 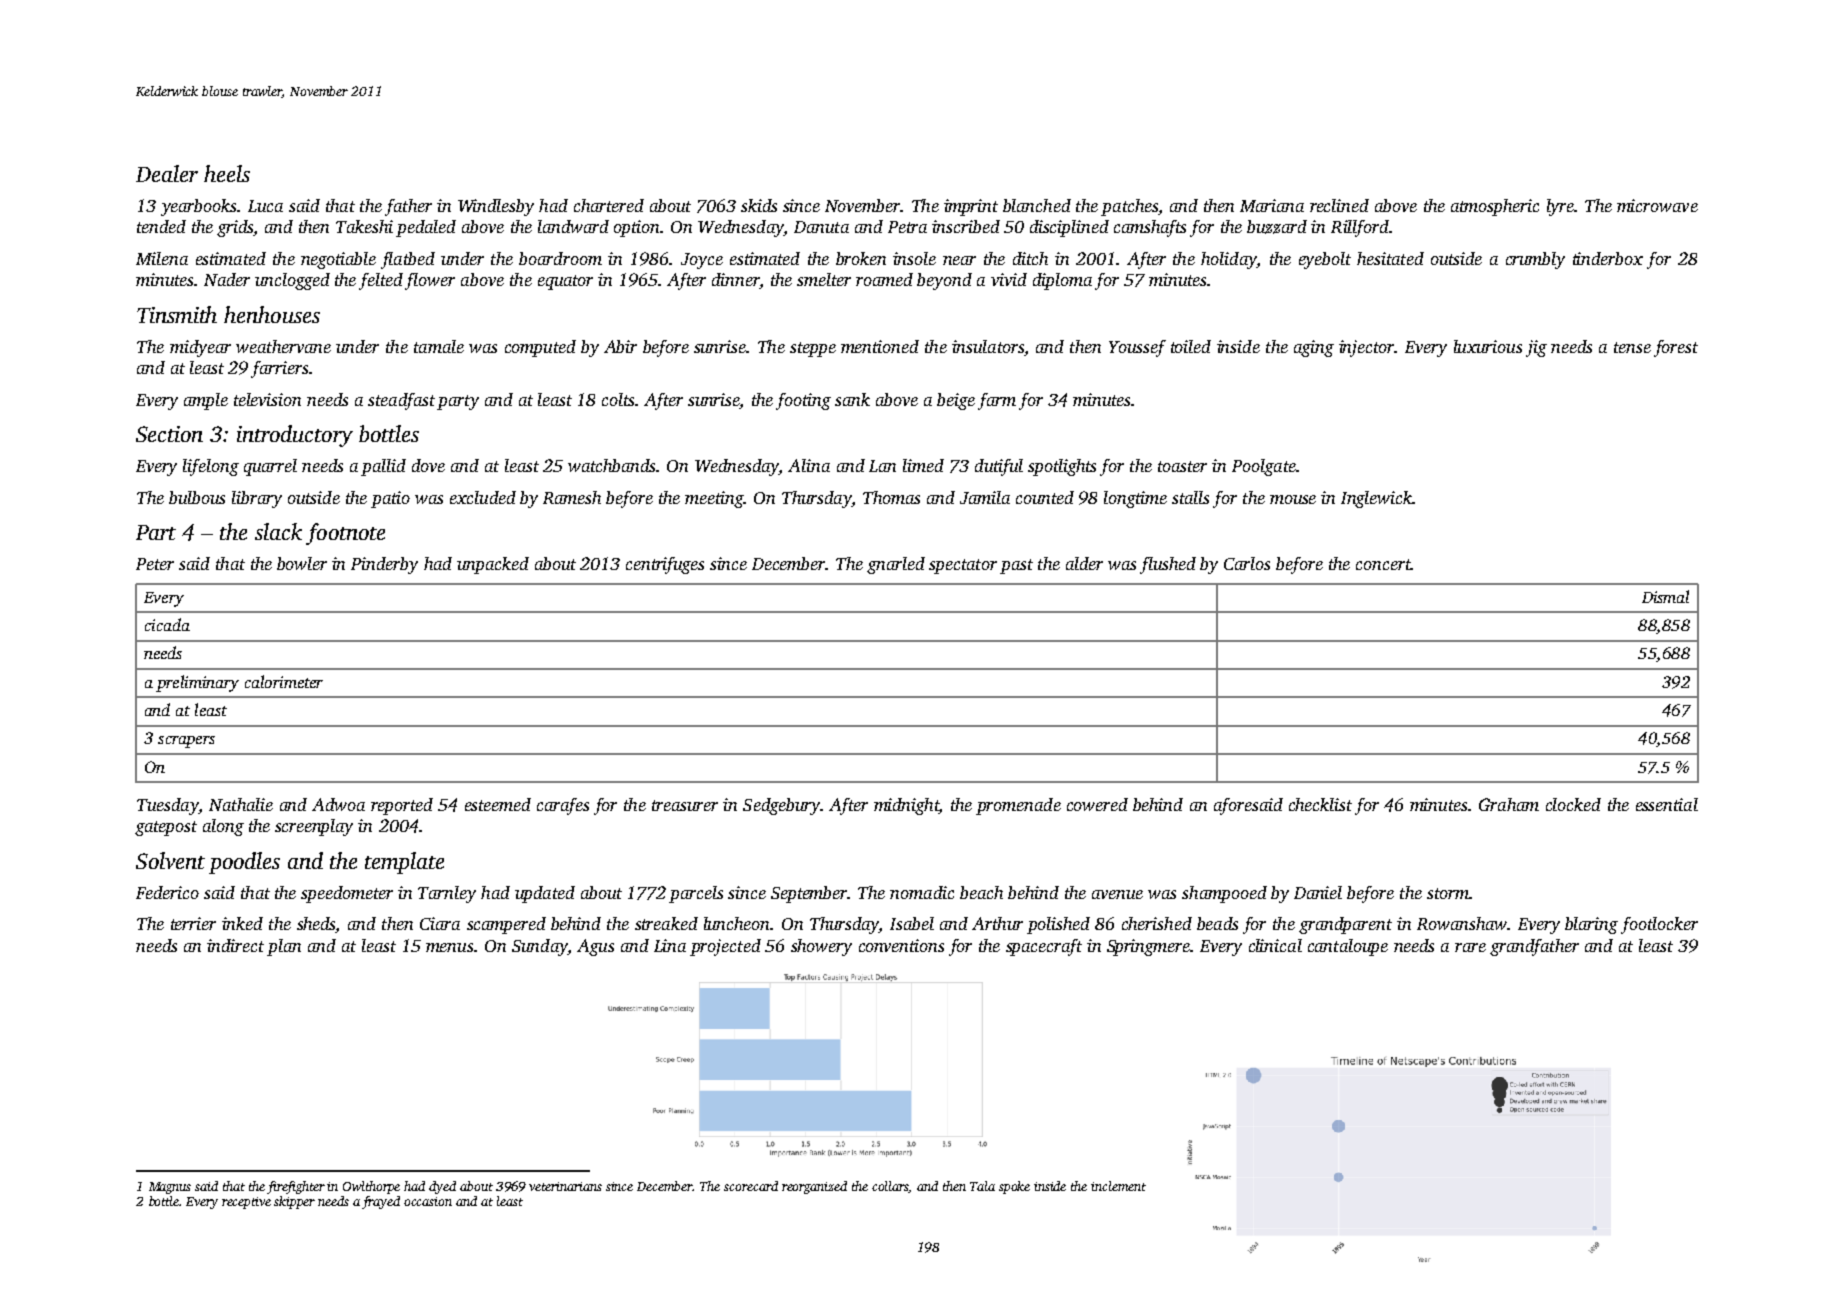 I want to click on essential, so click(x=1667, y=804).
